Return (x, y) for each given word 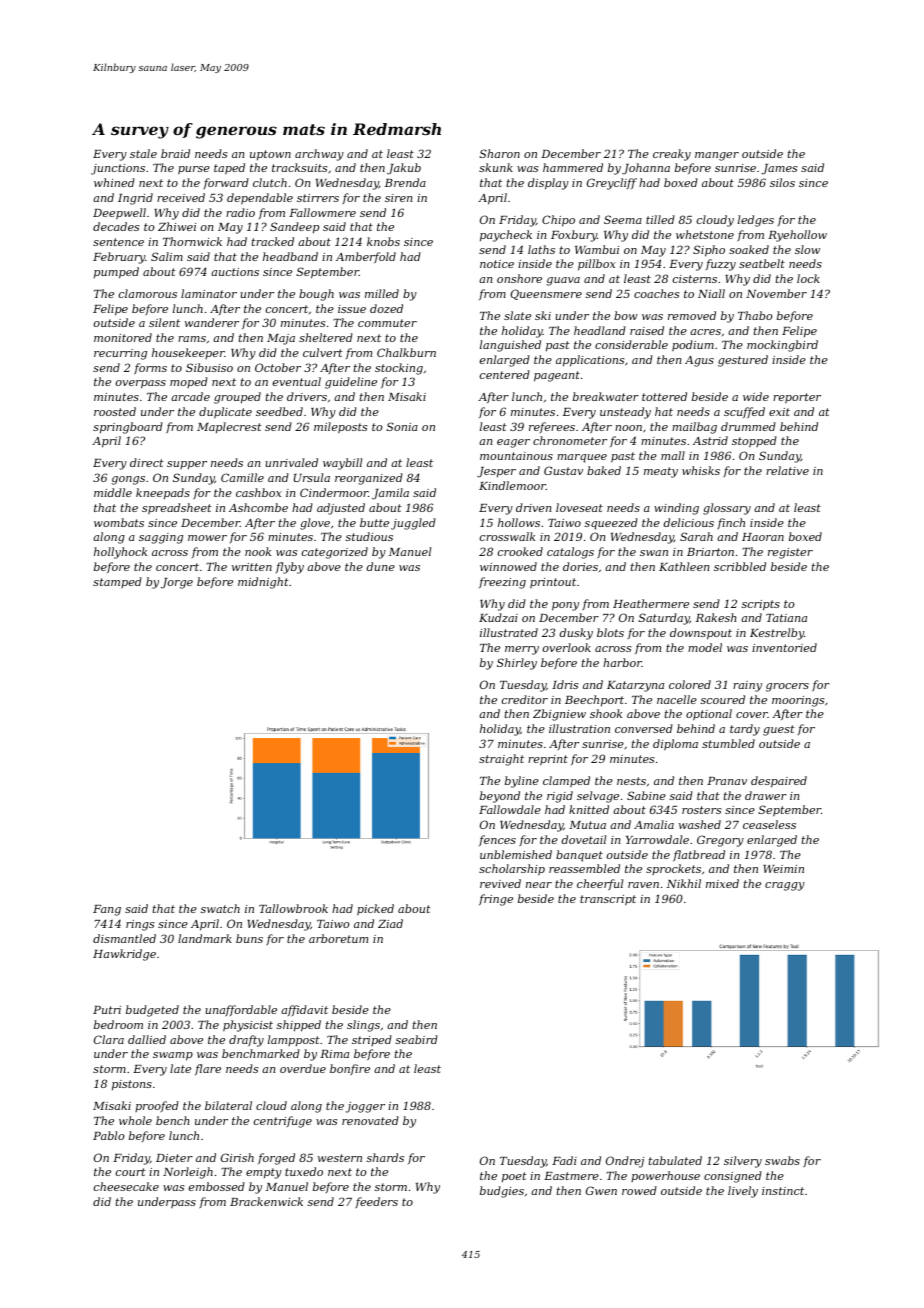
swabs (782, 1160)
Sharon (499, 153)
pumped (116, 273)
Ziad (390, 923)
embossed (217, 1186)
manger (717, 156)
